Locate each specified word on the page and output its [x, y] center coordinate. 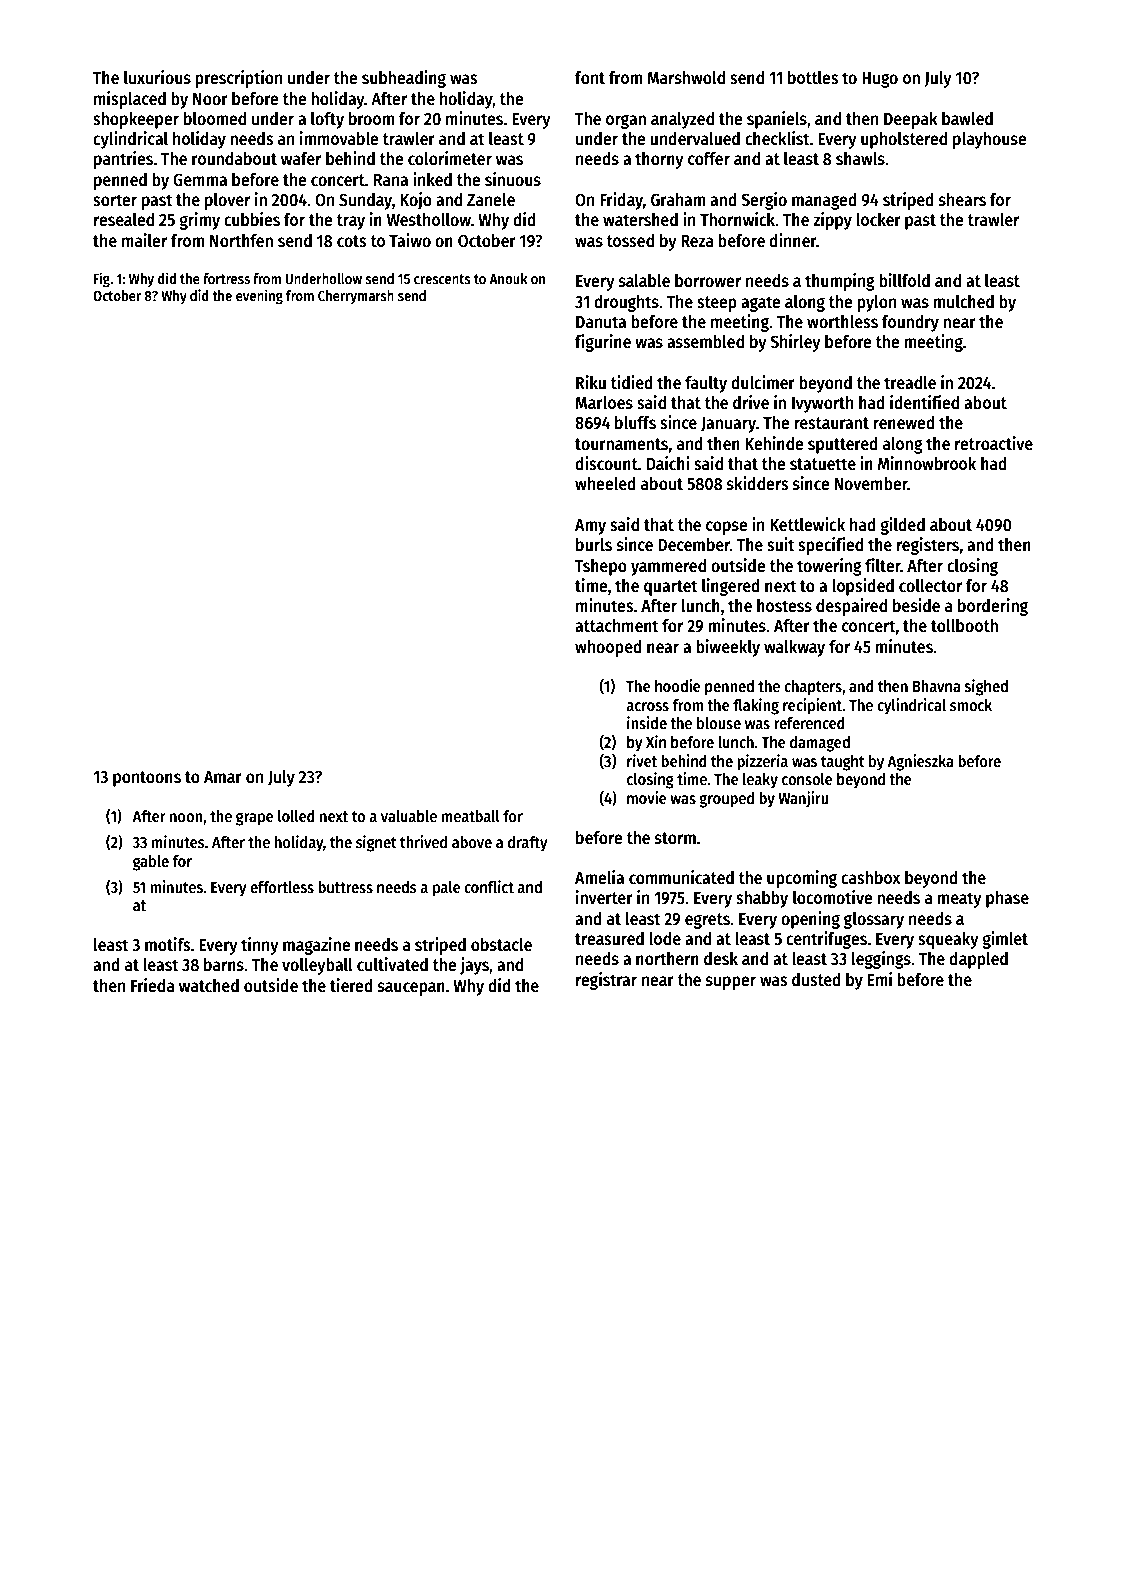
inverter [604, 897]
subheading [404, 79]
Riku [591, 382]
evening [259, 296]
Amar [223, 777]
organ [626, 121]
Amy [590, 527]
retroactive [994, 443]
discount [606, 463]
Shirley [795, 343]
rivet [642, 760]
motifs [167, 944]
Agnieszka [920, 762]
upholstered [904, 140]
